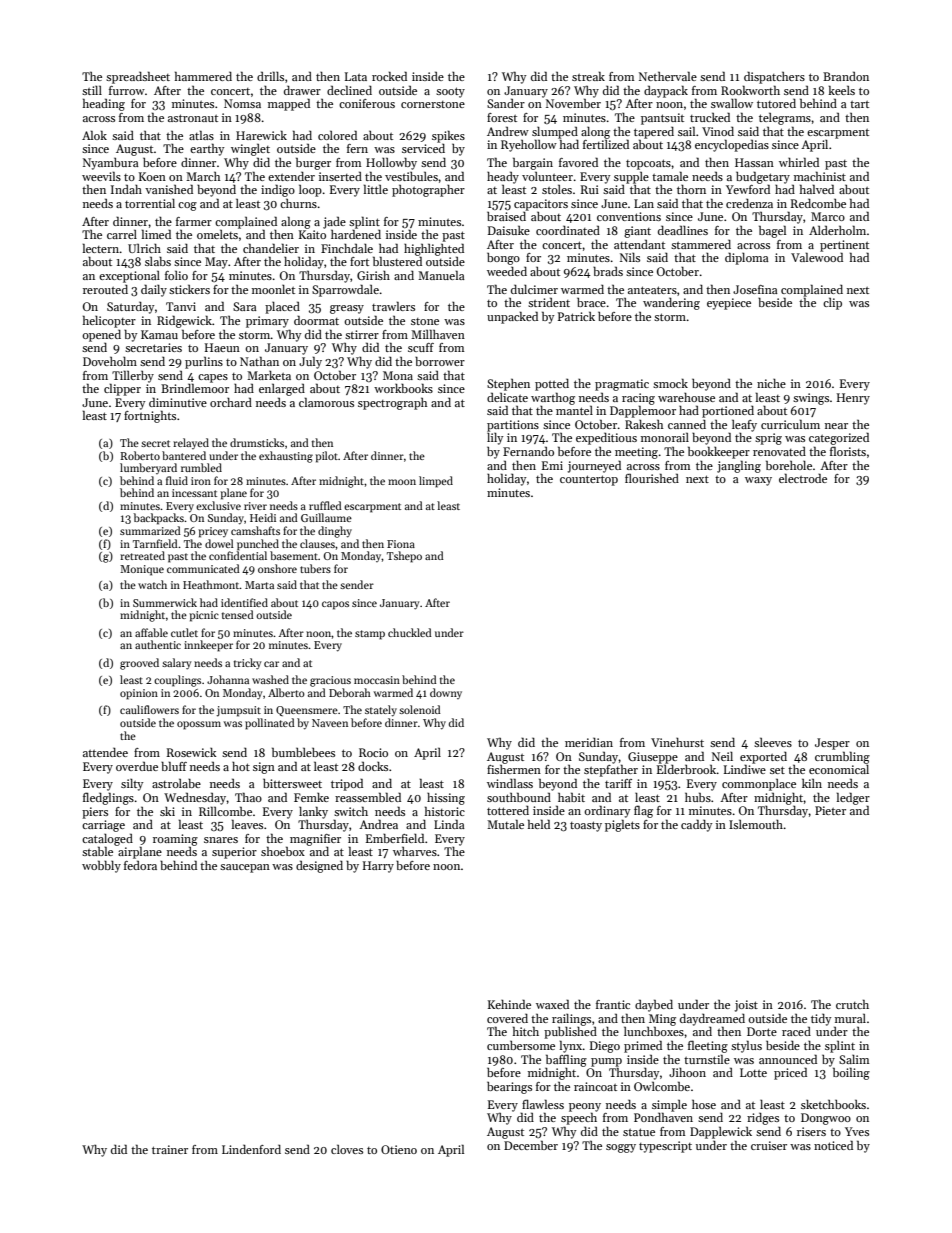  I want to click on orchard, so click(231, 402).
